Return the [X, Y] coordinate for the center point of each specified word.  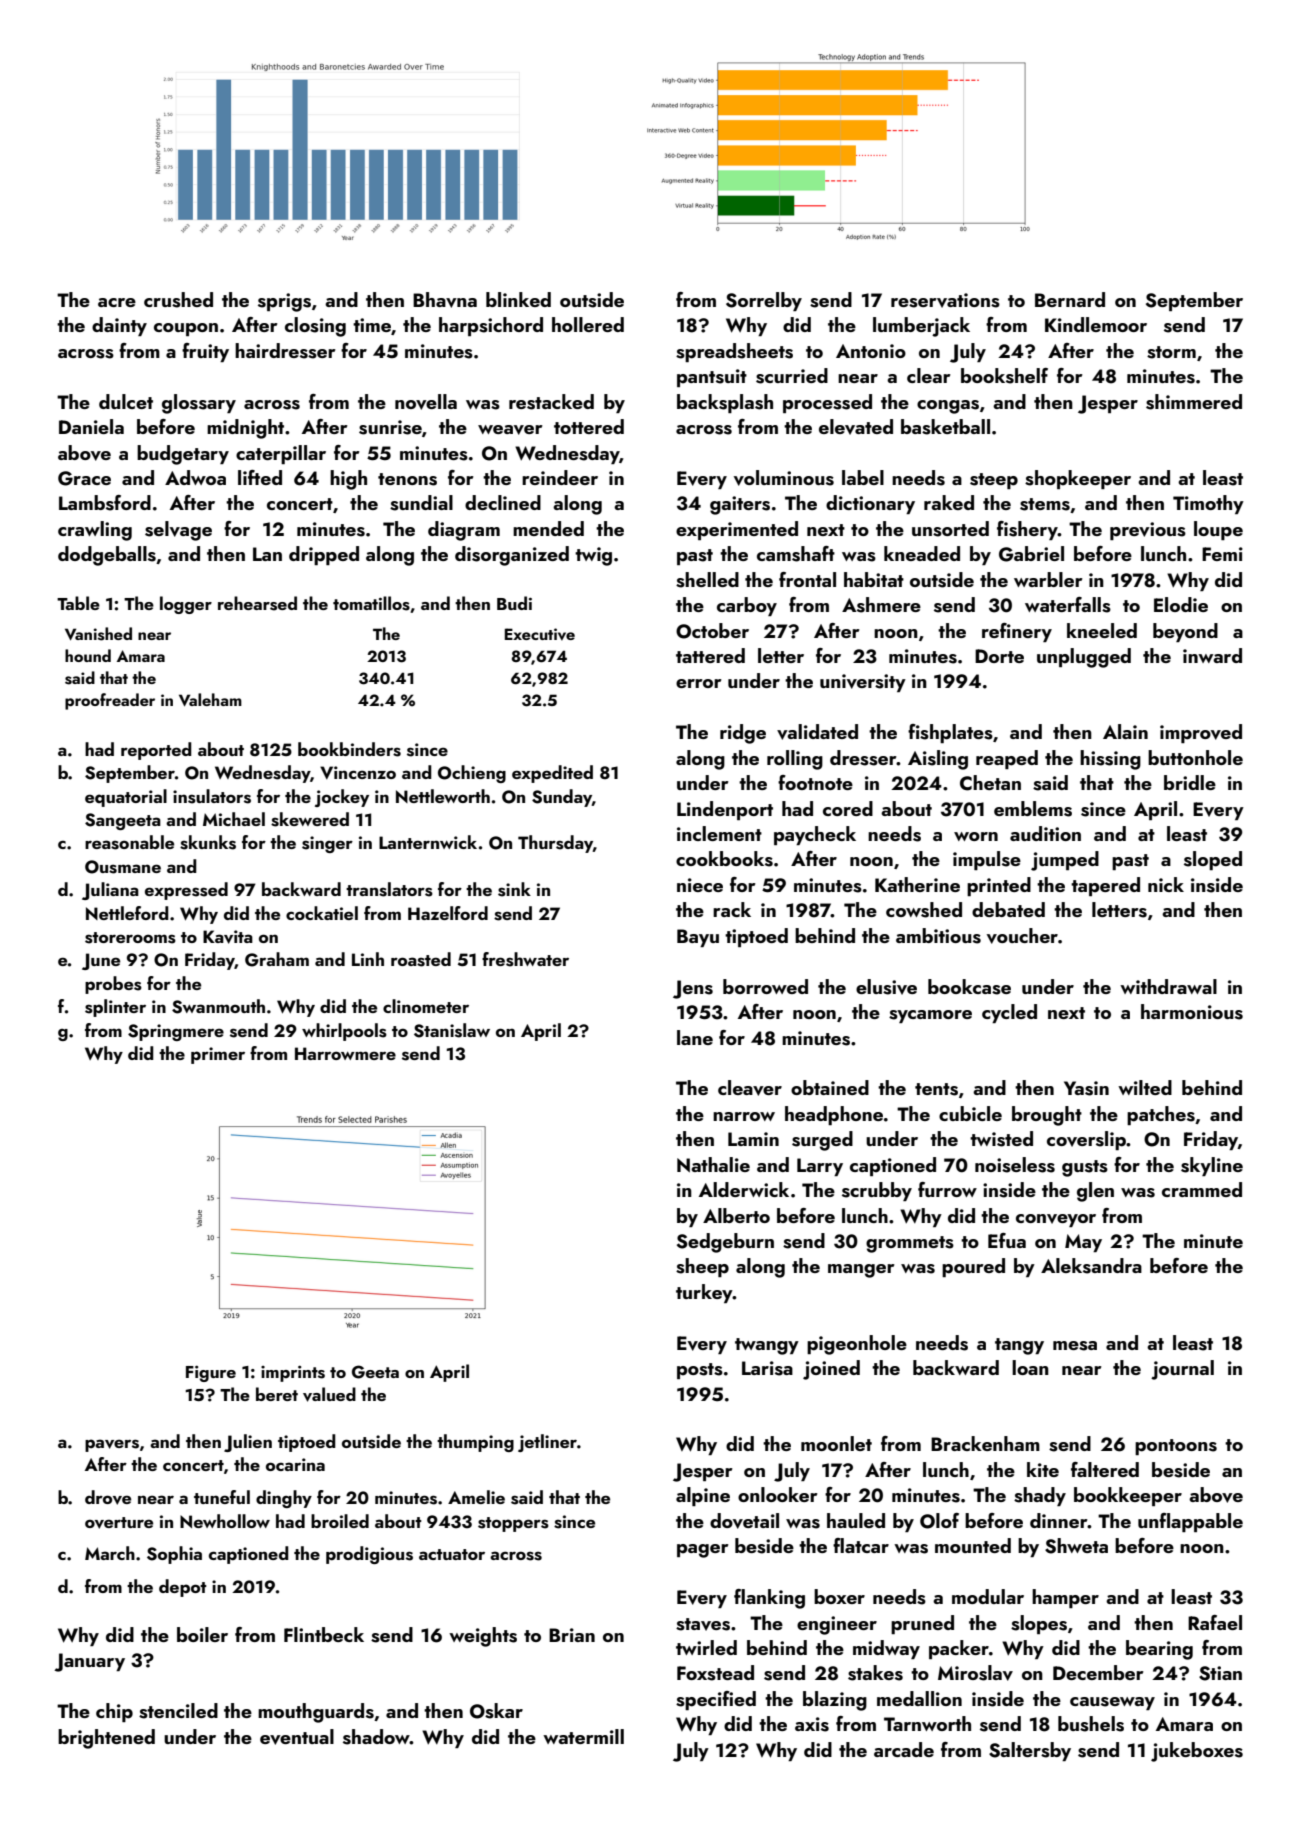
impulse [987, 860]
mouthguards [316, 1713]
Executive [540, 634]
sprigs [284, 302]
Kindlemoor [1096, 324]
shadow [376, 1737]
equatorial [126, 798]
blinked [518, 299]
